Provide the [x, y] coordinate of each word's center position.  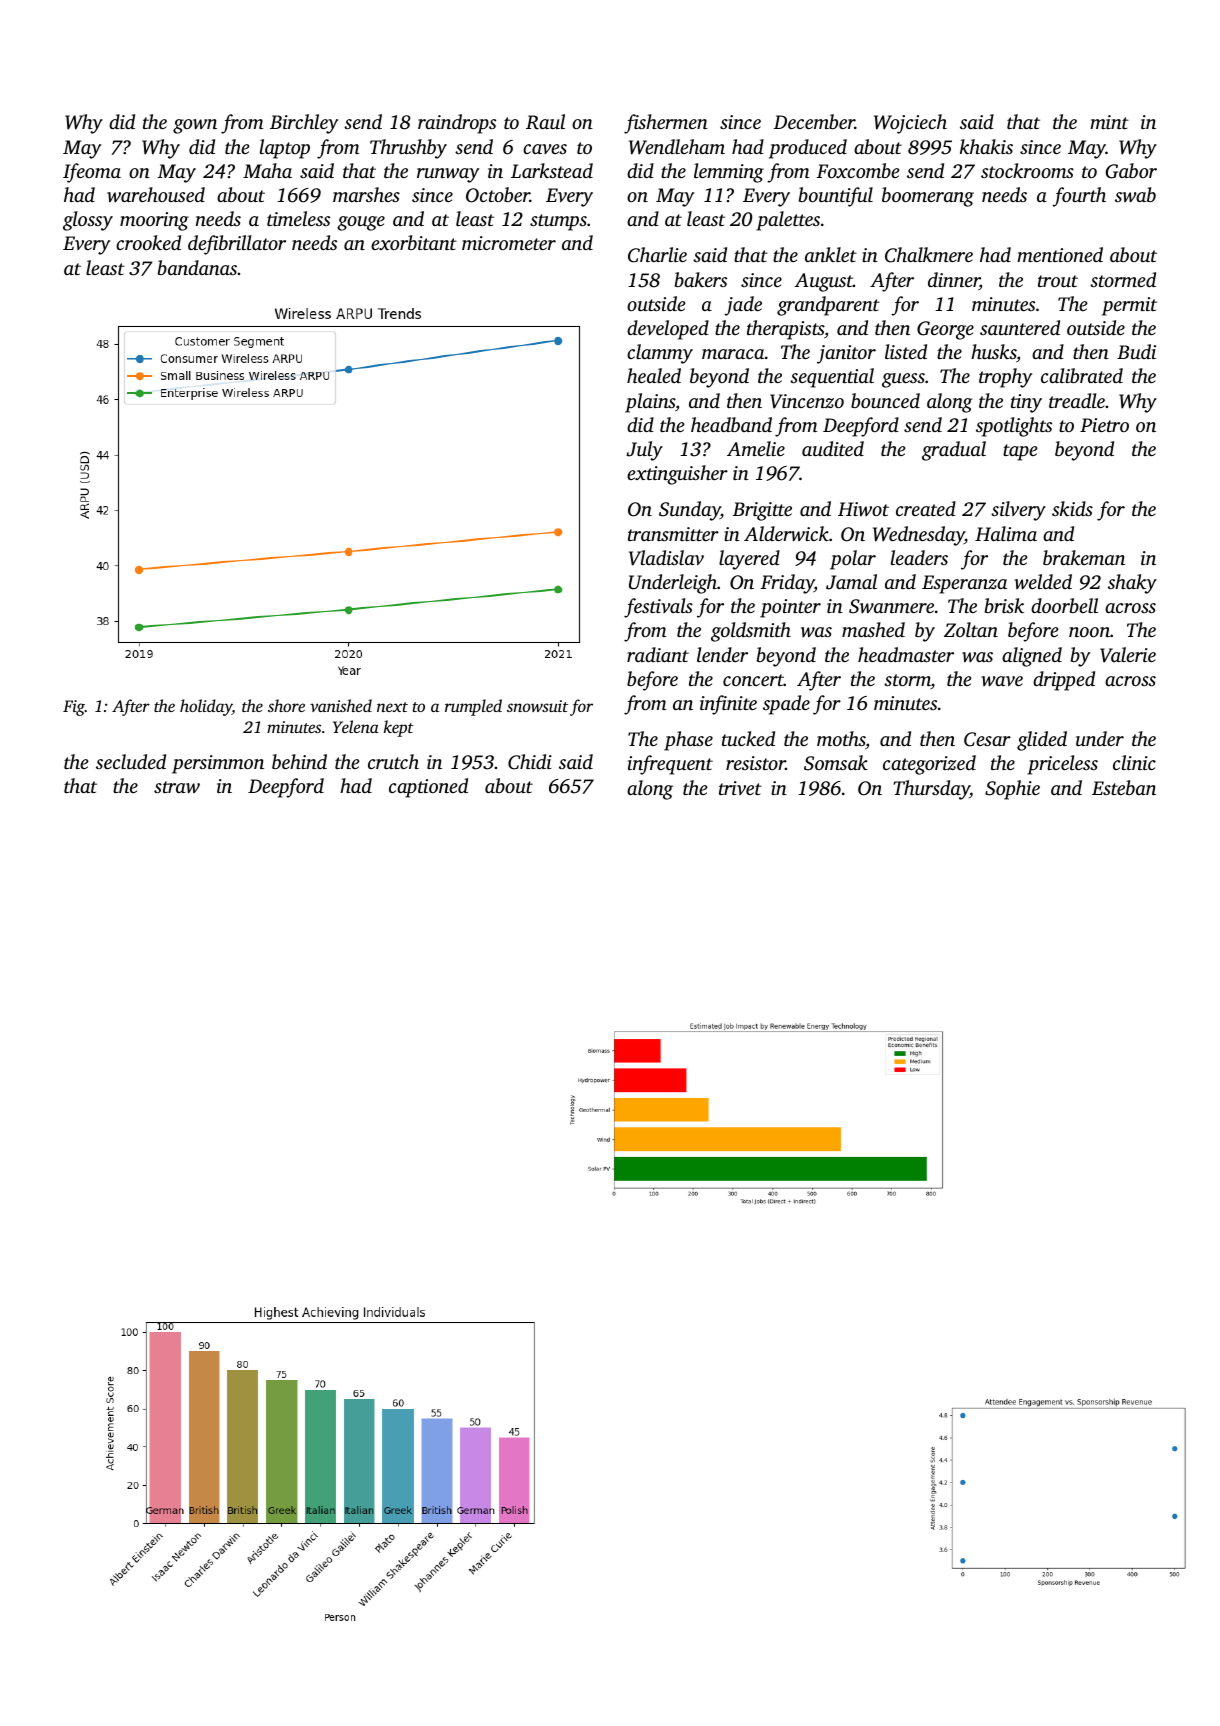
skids [1072, 508]
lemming [729, 173]
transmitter [673, 534]
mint [1109, 122]
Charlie [657, 255]
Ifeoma [92, 173]
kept [399, 728]
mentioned [1060, 254]
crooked [148, 242]
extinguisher [677, 475]
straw [177, 787]
